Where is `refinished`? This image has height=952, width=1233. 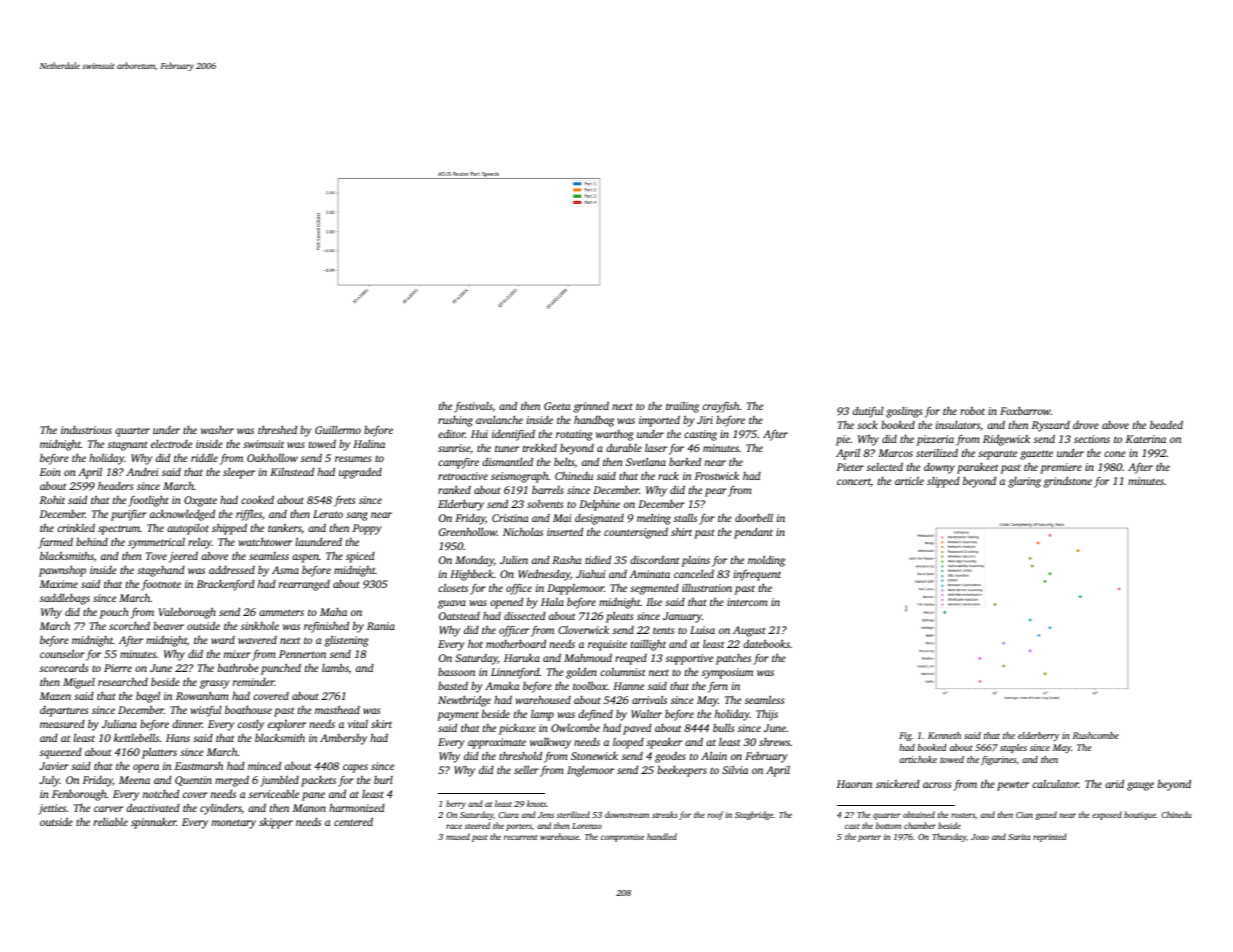 refinished is located at coordinates (326, 627).
